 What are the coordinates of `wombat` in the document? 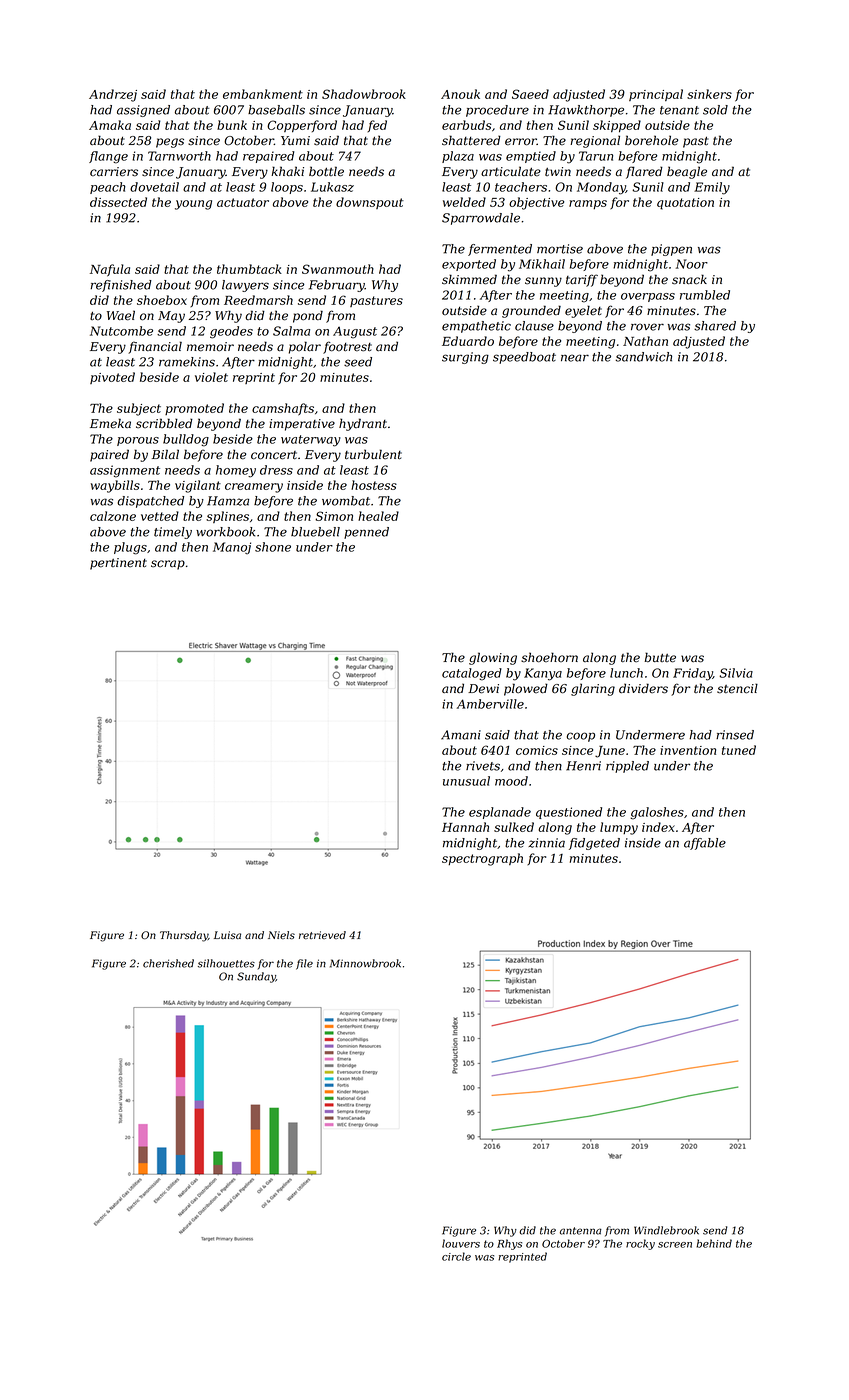 It's located at (346, 501).
